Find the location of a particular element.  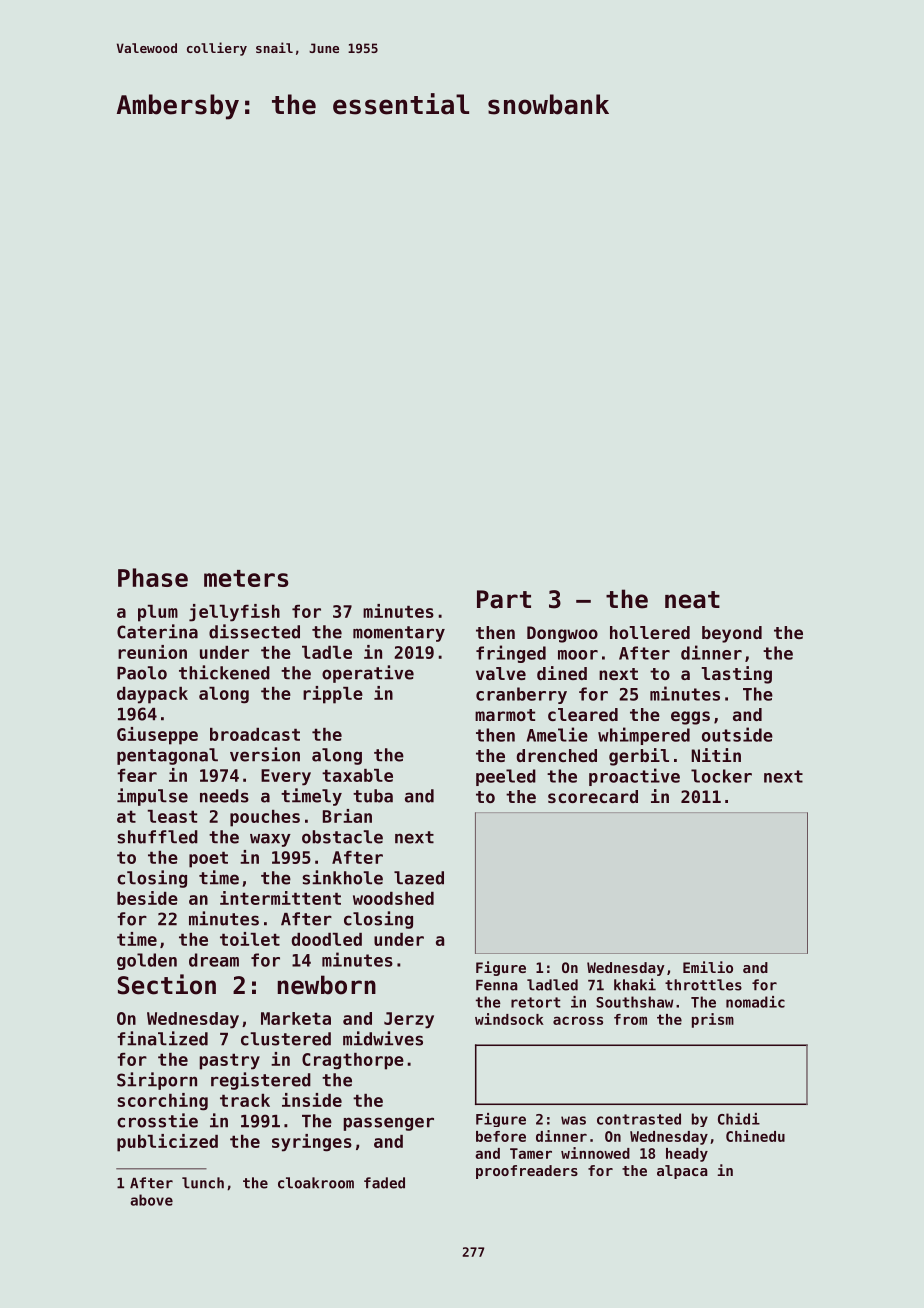

alpaca is located at coordinates (682, 1172).
